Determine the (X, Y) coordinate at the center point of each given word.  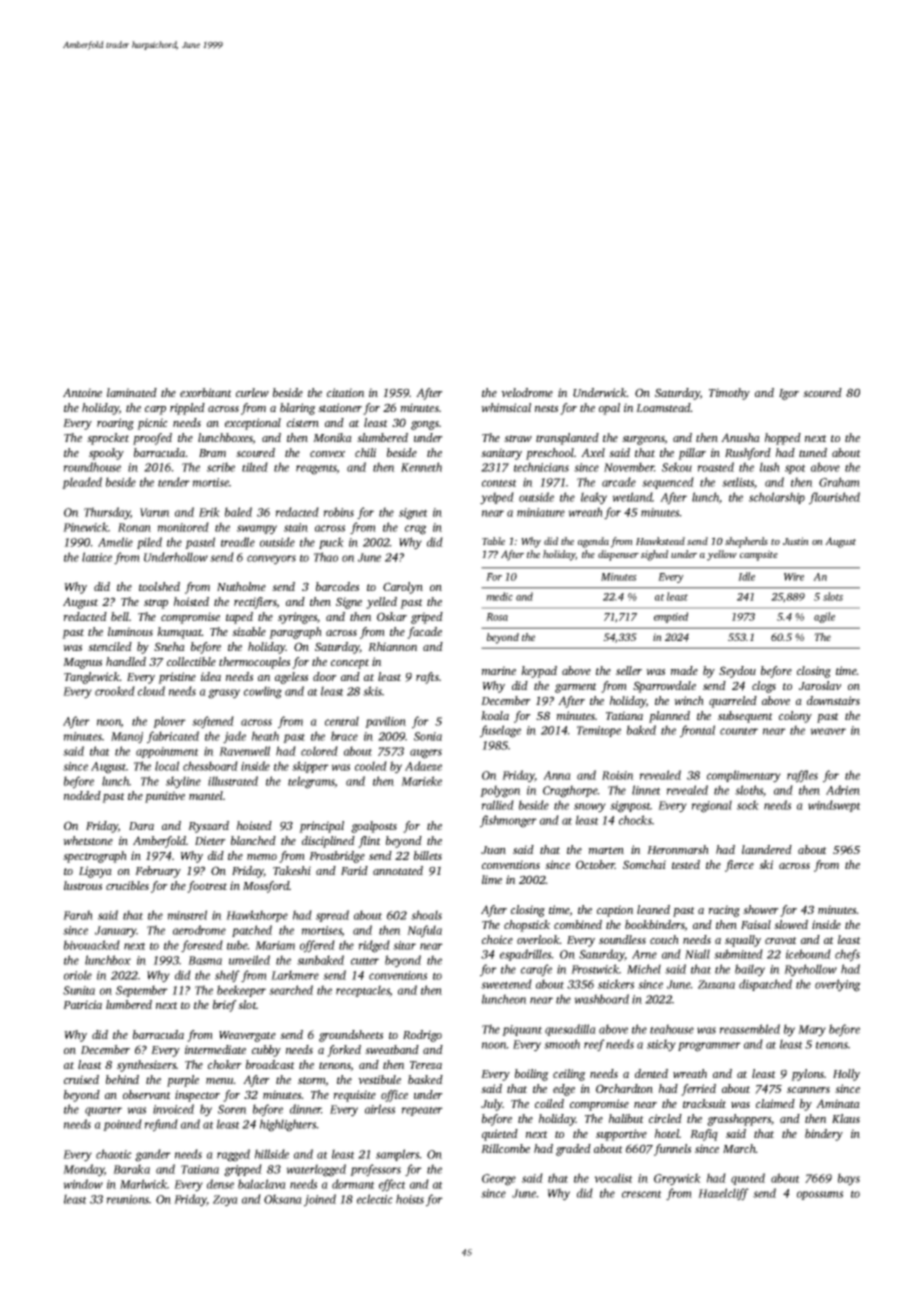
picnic (152, 424)
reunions (127, 1199)
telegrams (311, 782)
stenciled (110, 646)
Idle (746, 576)
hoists (410, 1199)
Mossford (266, 887)
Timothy (729, 394)
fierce (739, 866)
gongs (425, 425)
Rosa (497, 617)
